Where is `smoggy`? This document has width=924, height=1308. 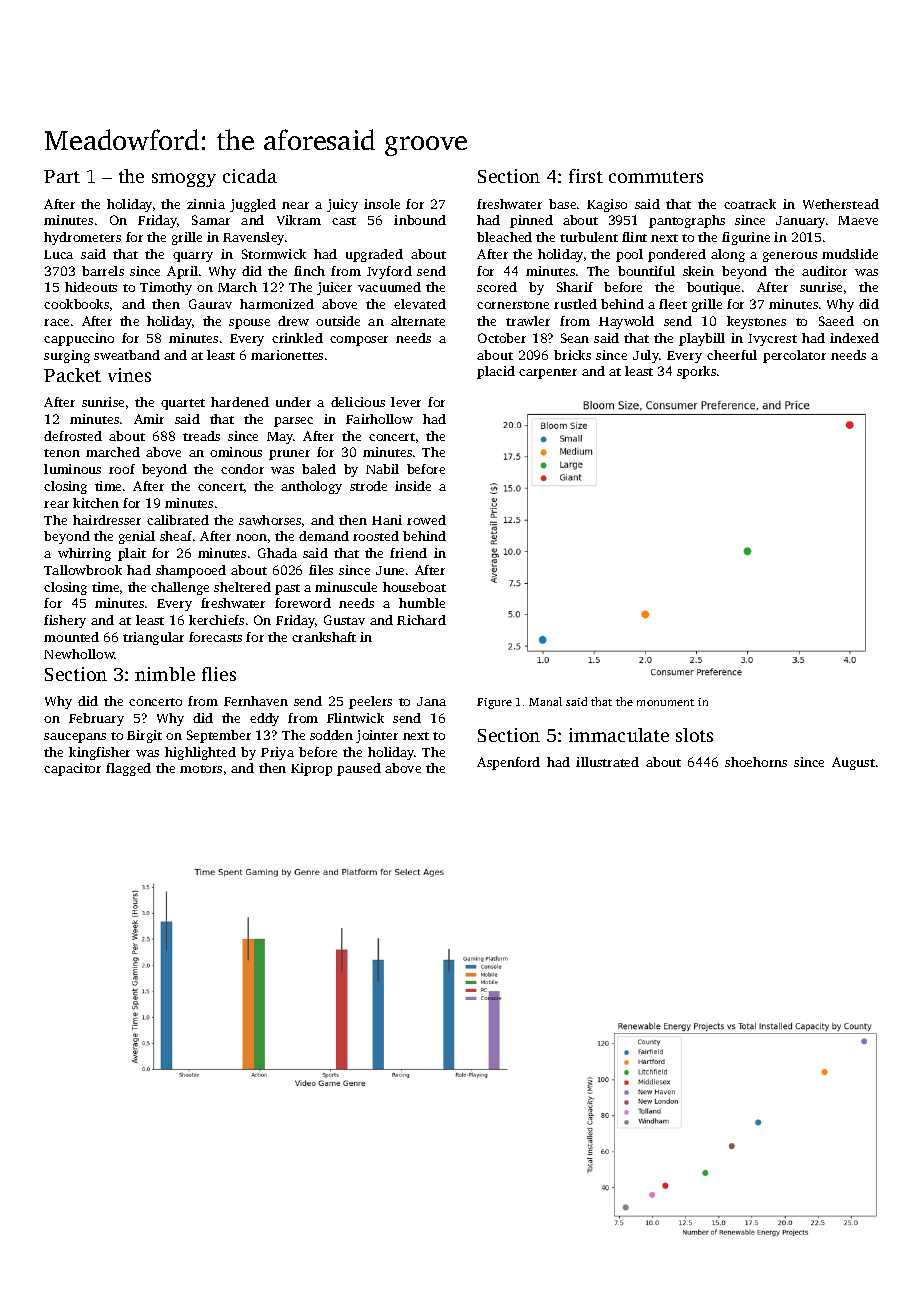 smoggy is located at coordinates (184, 180).
